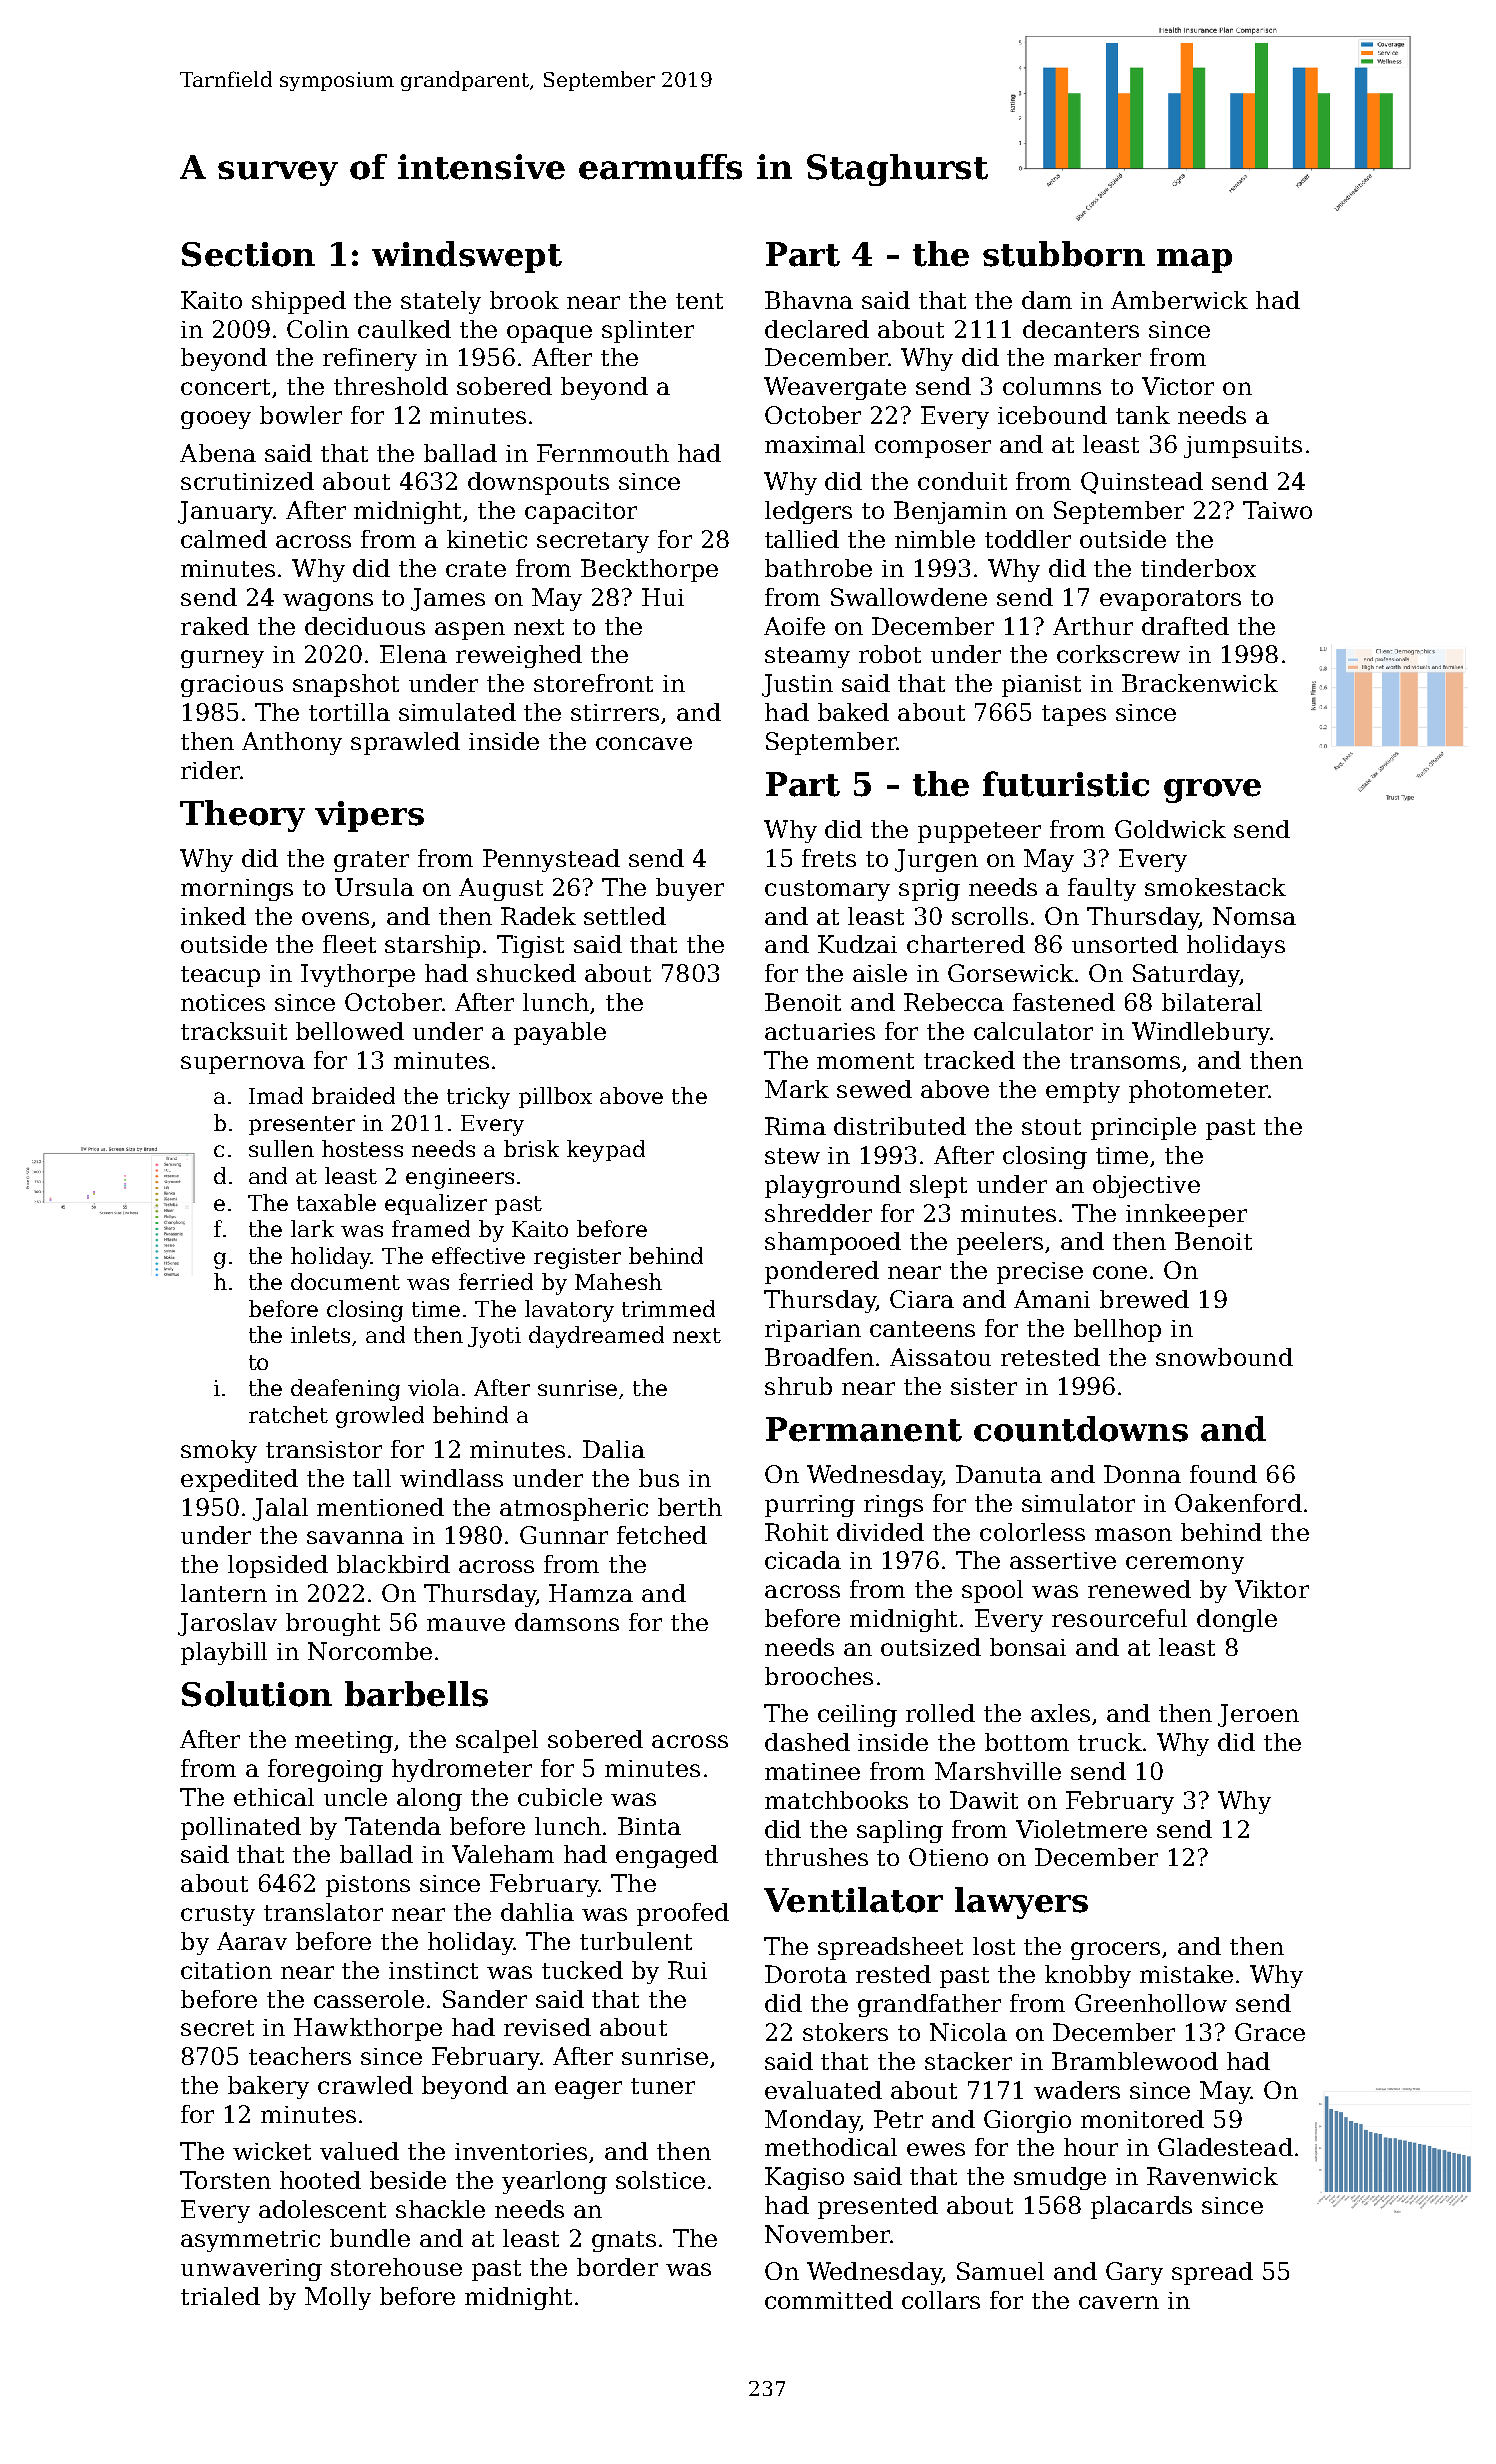 This screenshot has height=2464, width=1496. I want to click on atmospheric, so click(574, 1509).
